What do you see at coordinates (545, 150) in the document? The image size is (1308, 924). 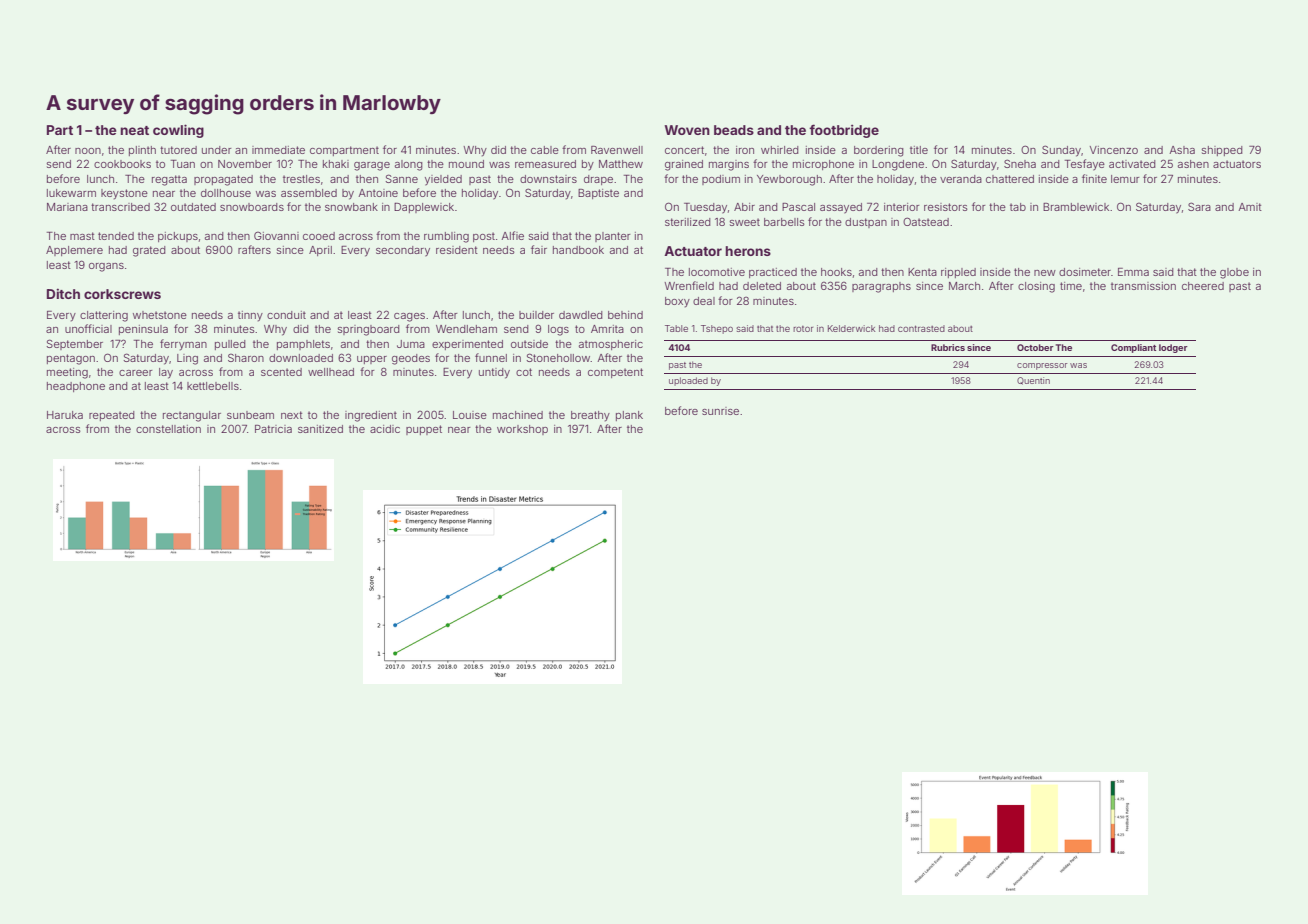 I see `cable` at bounding box center [545, 150].
